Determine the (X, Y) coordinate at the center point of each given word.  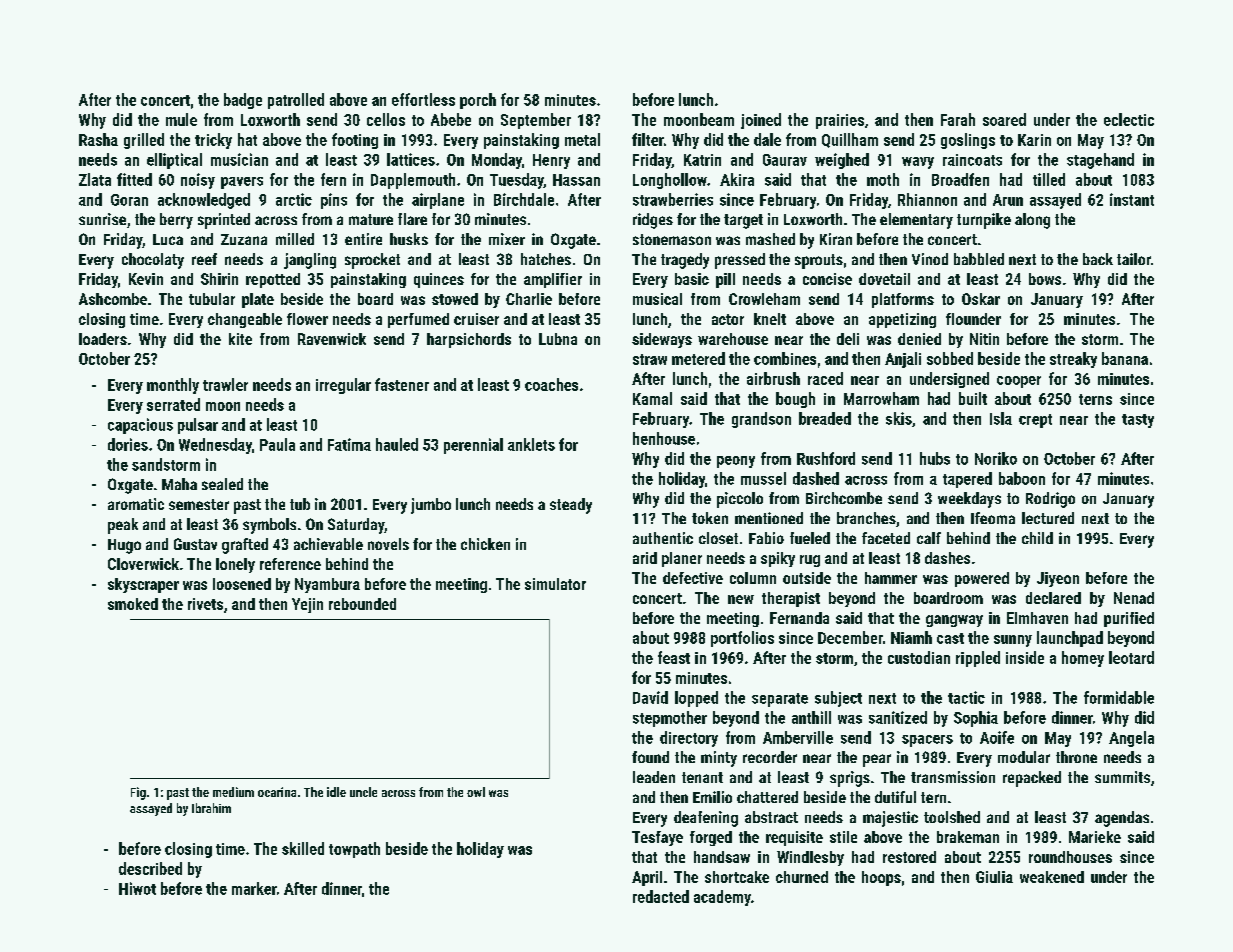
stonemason (672, 239)
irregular (343, 386)
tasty (1138, 421)
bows (1045, 279)
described (150, 868)
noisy (198, 181)
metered (698, 358)
